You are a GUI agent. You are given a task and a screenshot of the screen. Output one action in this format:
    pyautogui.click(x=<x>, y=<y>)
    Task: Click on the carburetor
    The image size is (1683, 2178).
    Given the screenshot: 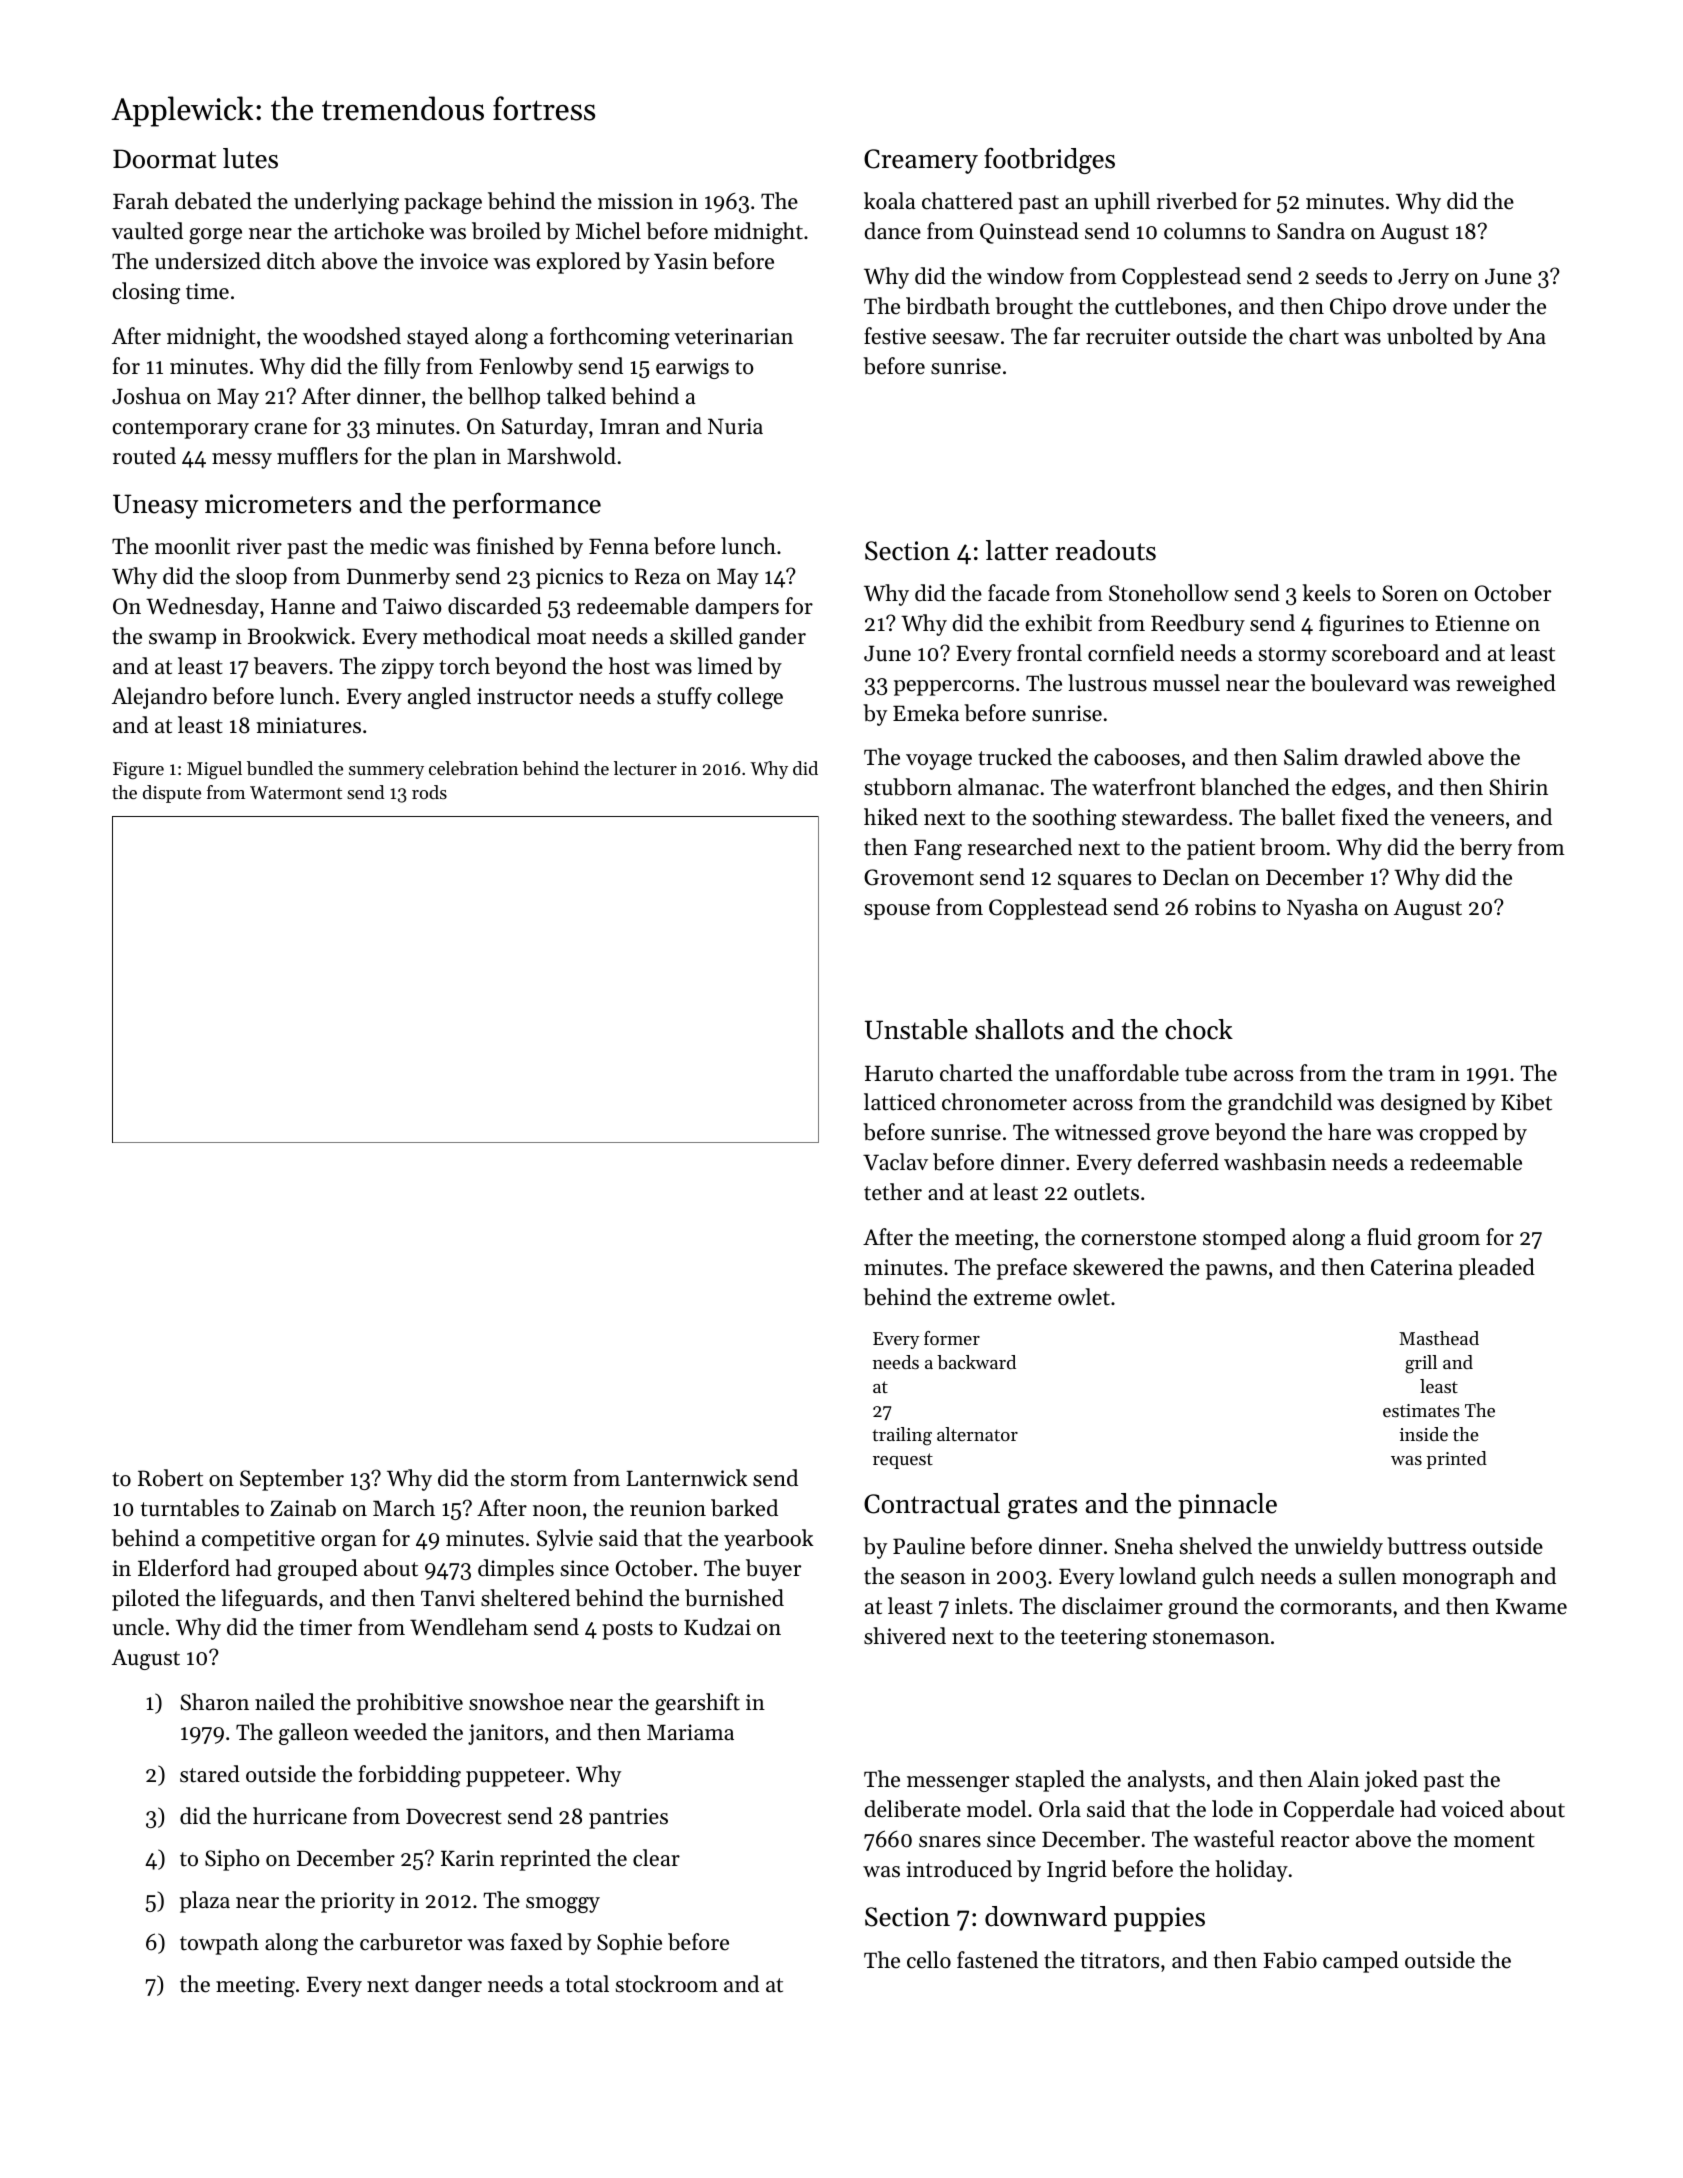 What is the action you would take?
    pyautogui.click(x=411, y=1942)
